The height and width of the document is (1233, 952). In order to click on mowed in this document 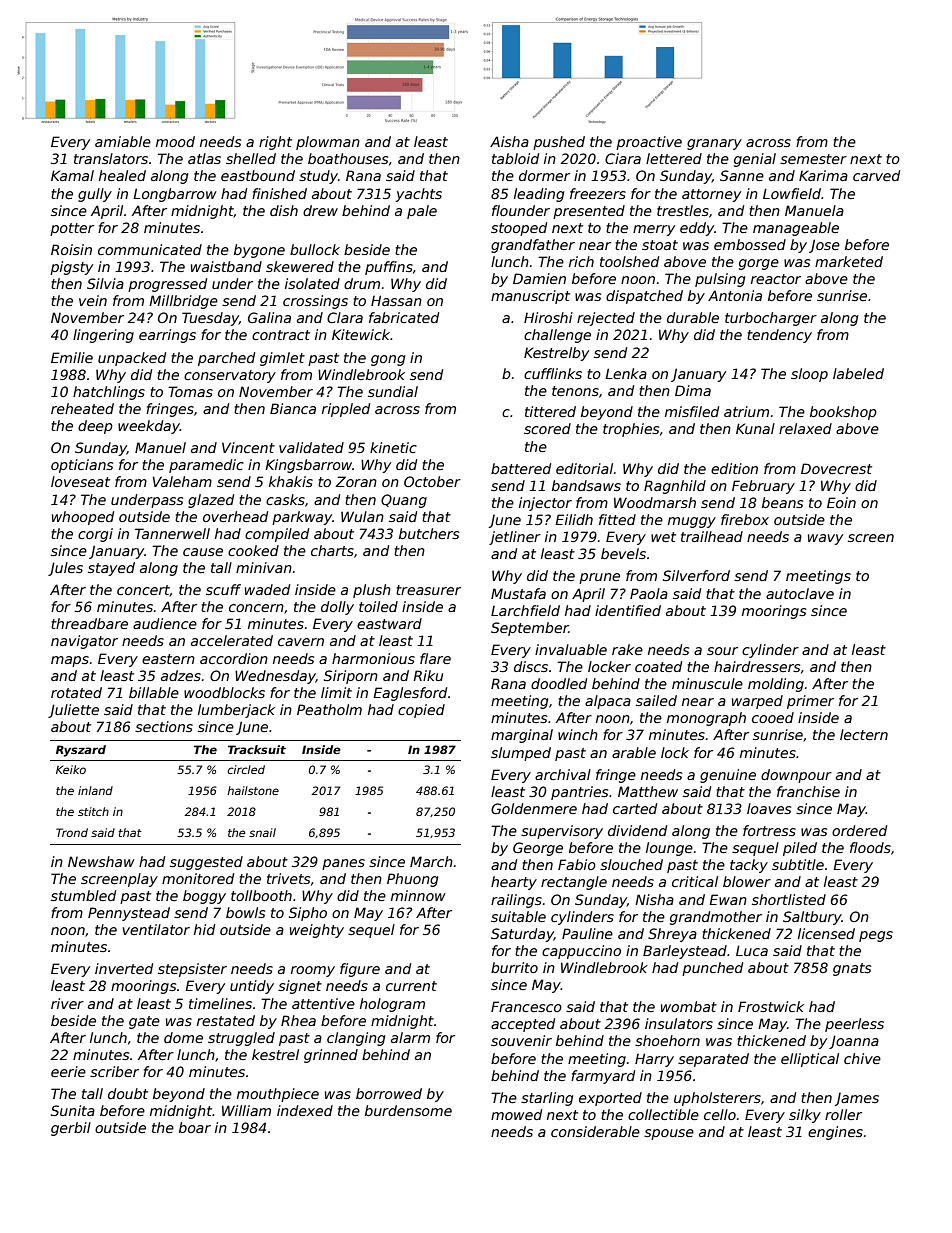, I will do `click(516, 1114)`.
